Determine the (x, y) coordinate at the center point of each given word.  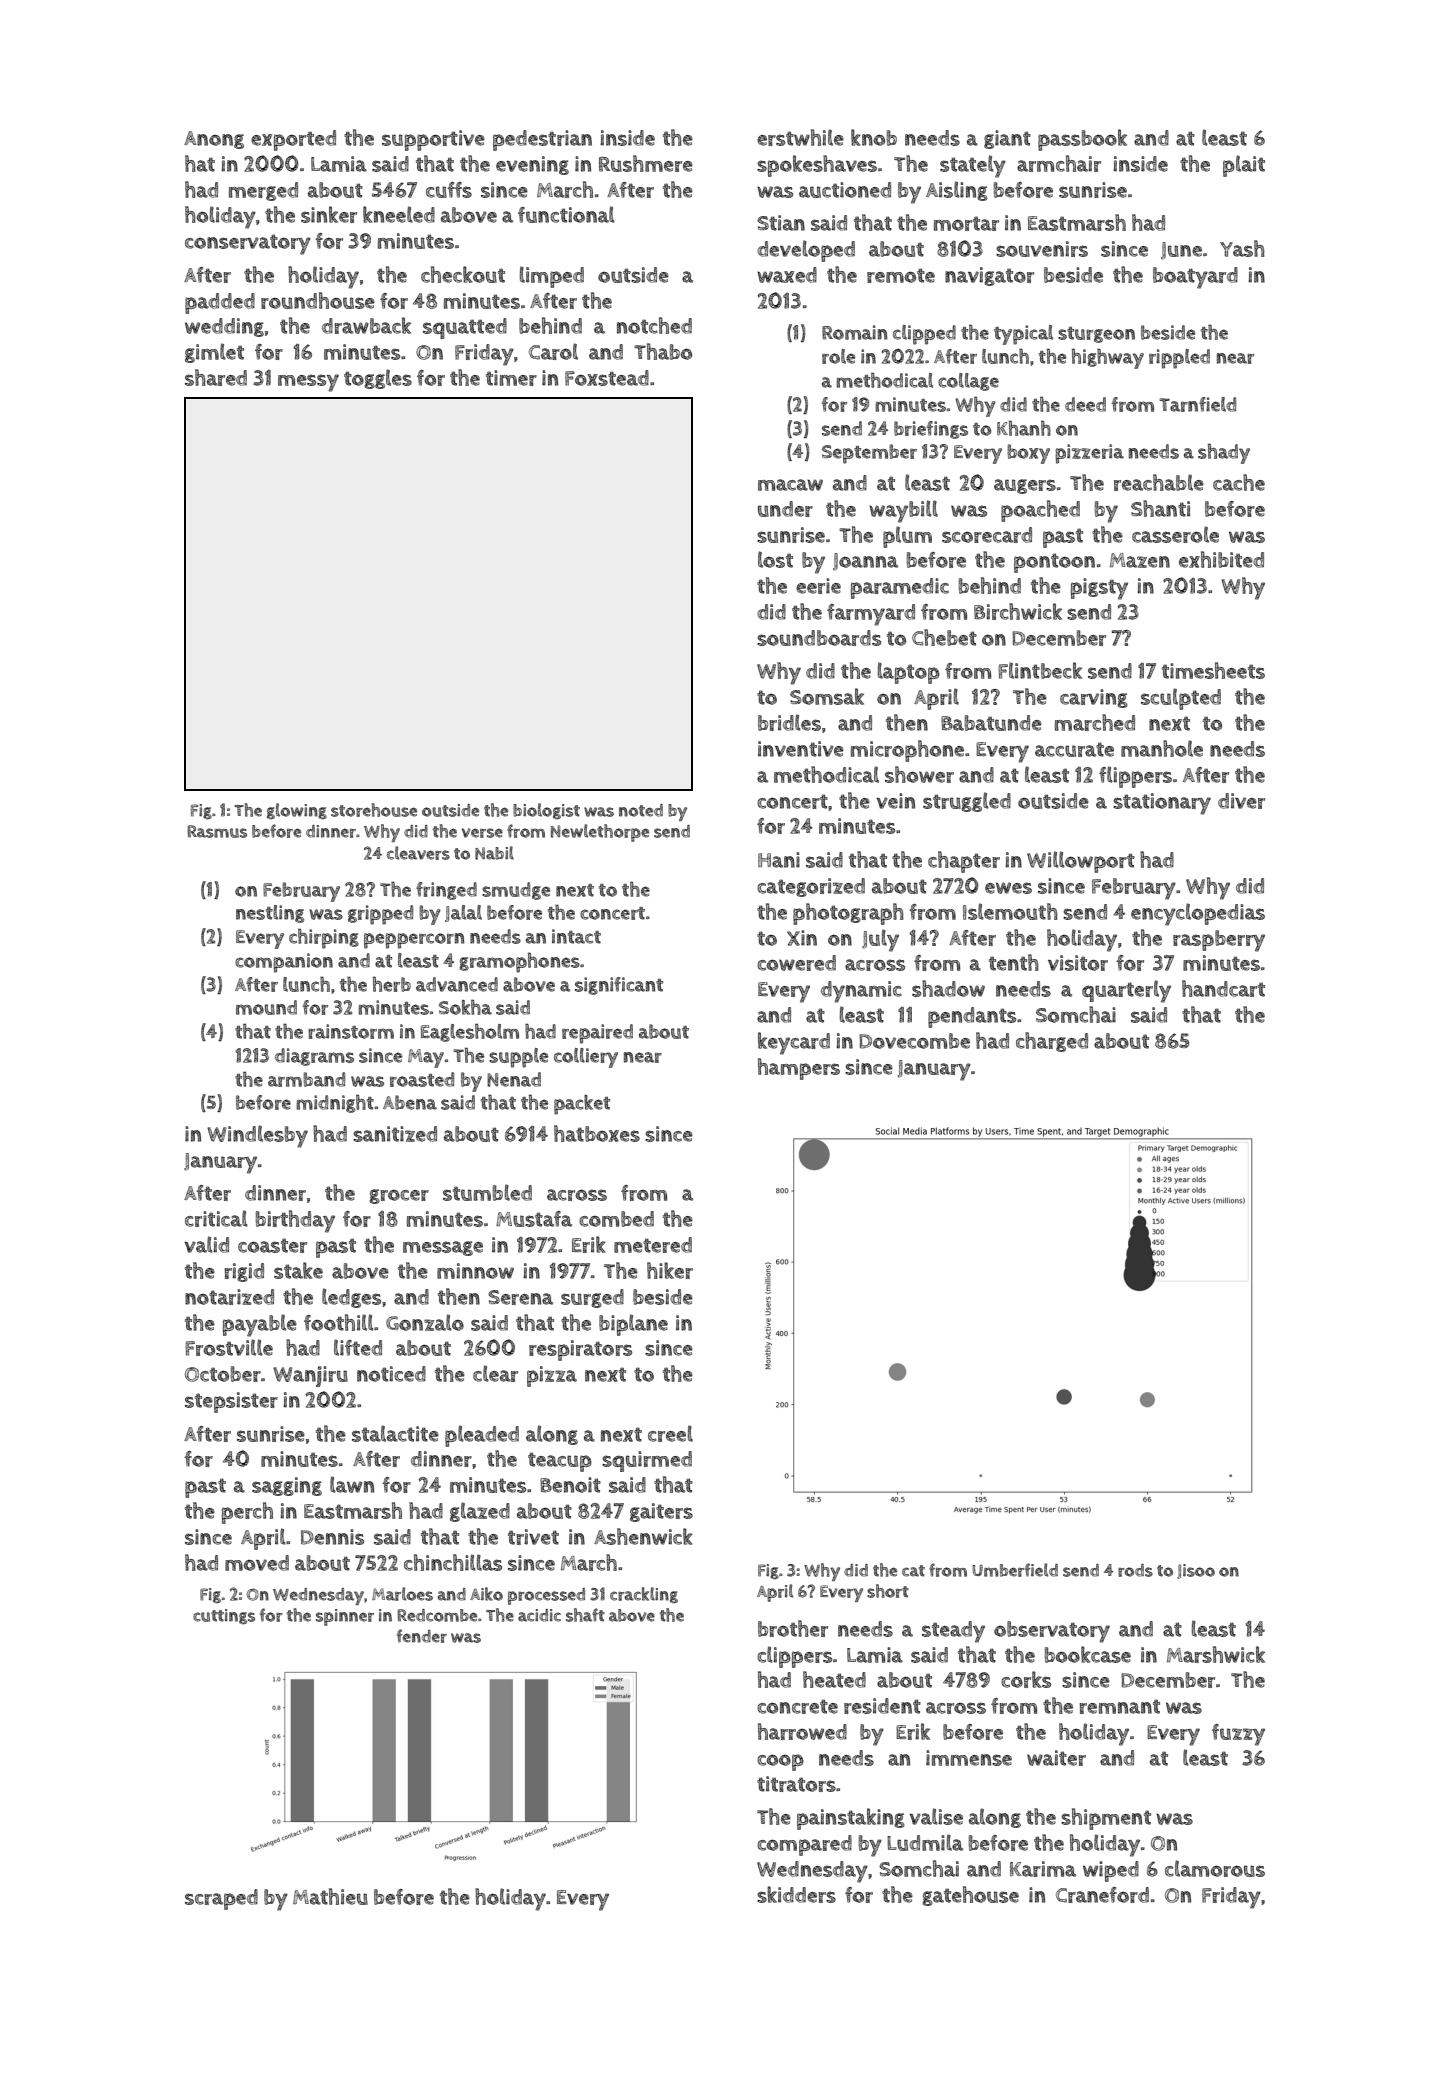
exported (293, 140)
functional (566, 214)
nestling (270, 914)
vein (895, 801)
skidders (796, 1894)
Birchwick (1018, 611)
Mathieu (330, 1896)
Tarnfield (1197, 404)
